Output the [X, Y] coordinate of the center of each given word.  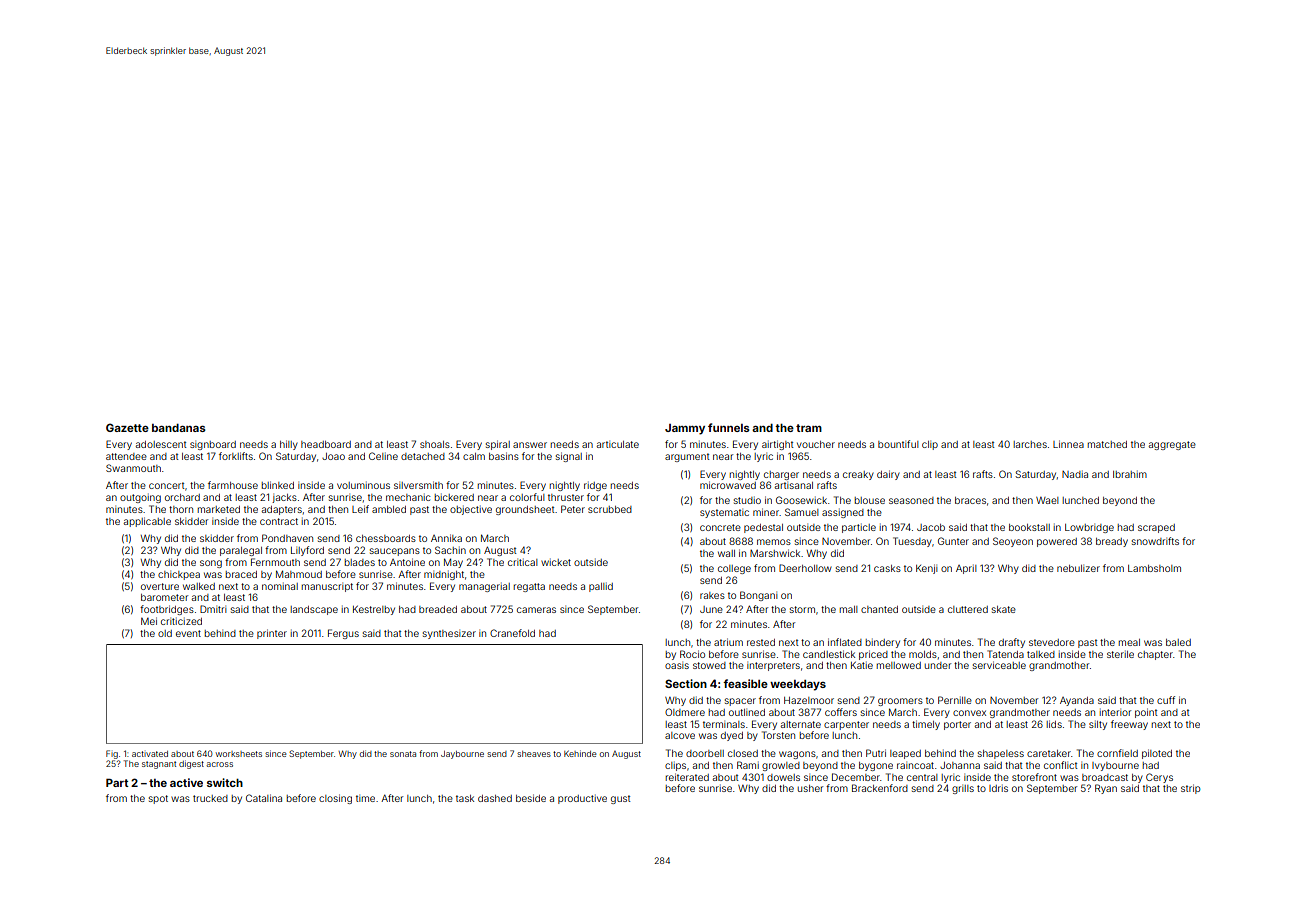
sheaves [534, 754]
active [186, 782]
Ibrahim [1130, 474]
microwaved [728, 485]
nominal [280, 586]
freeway [1129, 725]
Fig [112, 754]
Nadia [1075, 474]
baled [1178, 642]
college [734, 569]
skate [1004, 609]
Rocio [692, 654]
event [188, 633]
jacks [284, 498]
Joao [333, 456]
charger [781, 475]
